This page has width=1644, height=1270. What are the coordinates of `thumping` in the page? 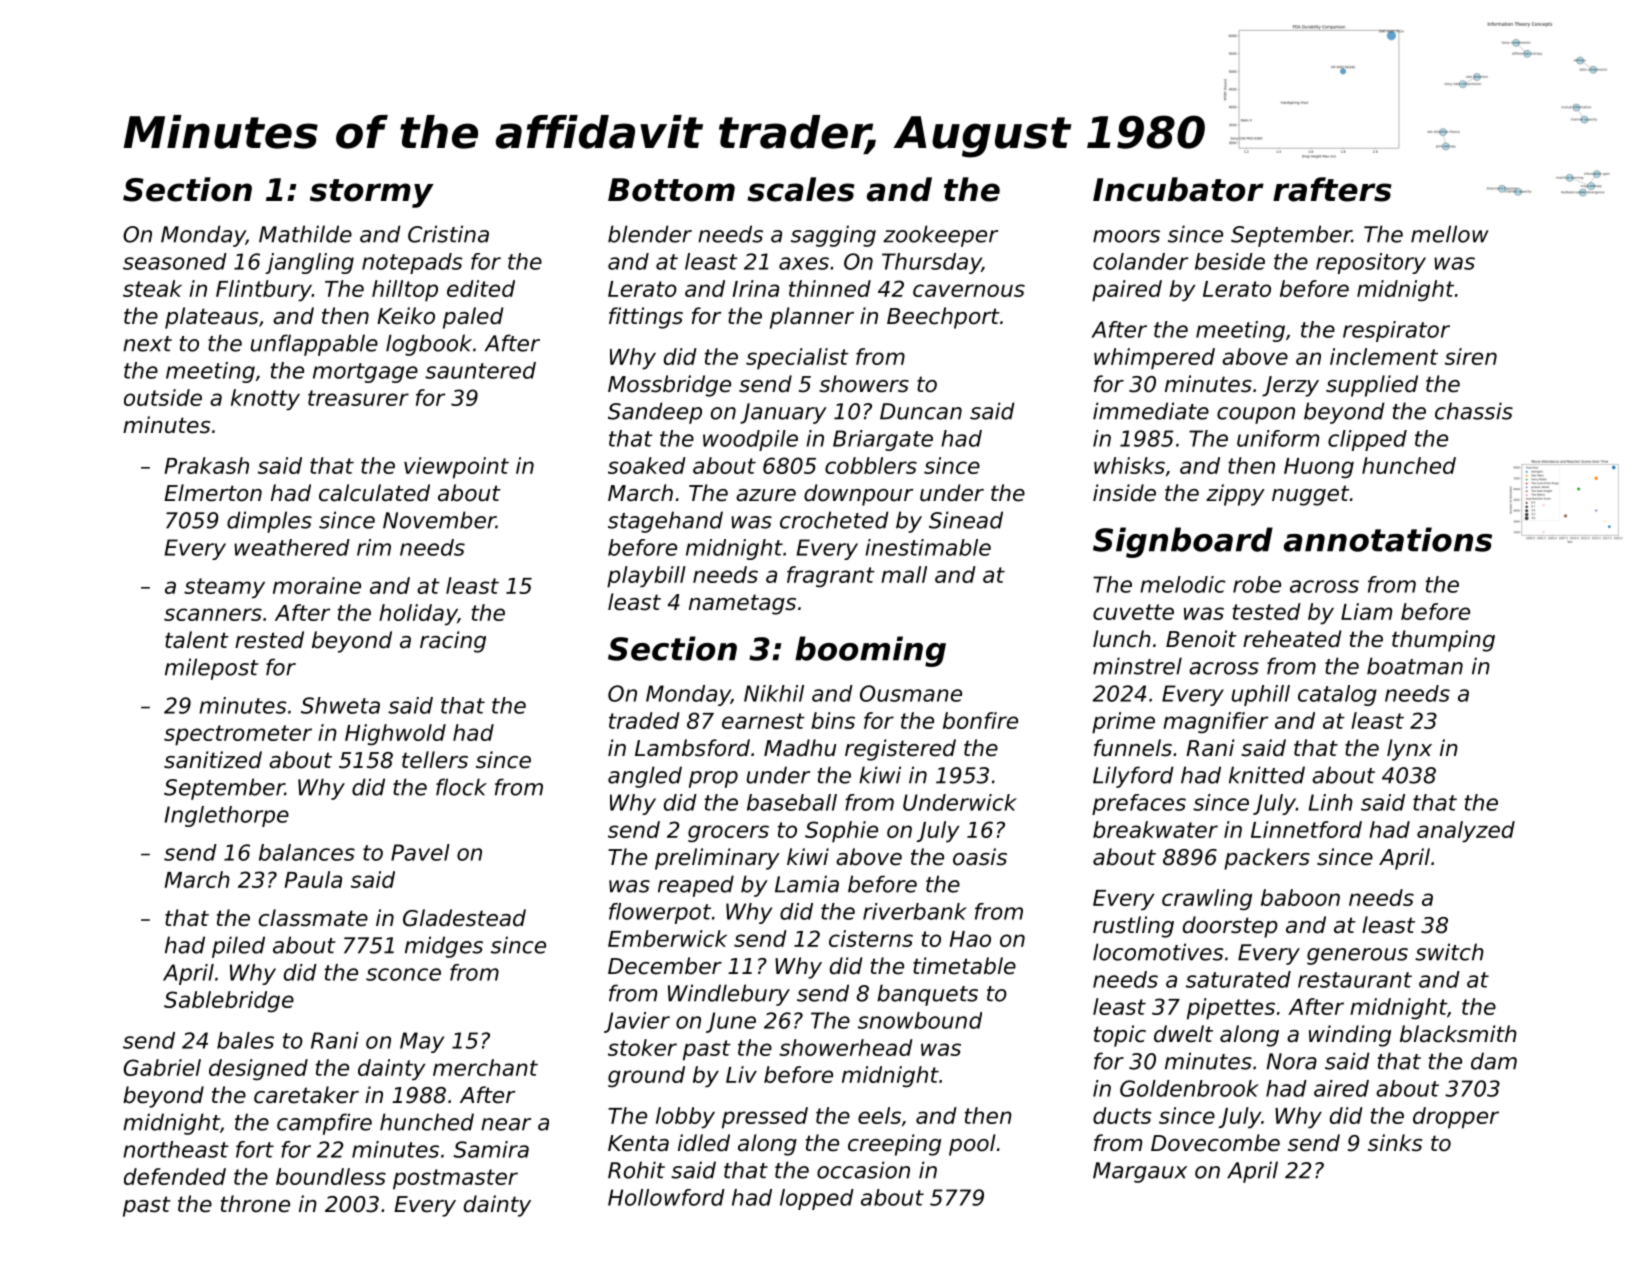 It's located at (1443, 641).
